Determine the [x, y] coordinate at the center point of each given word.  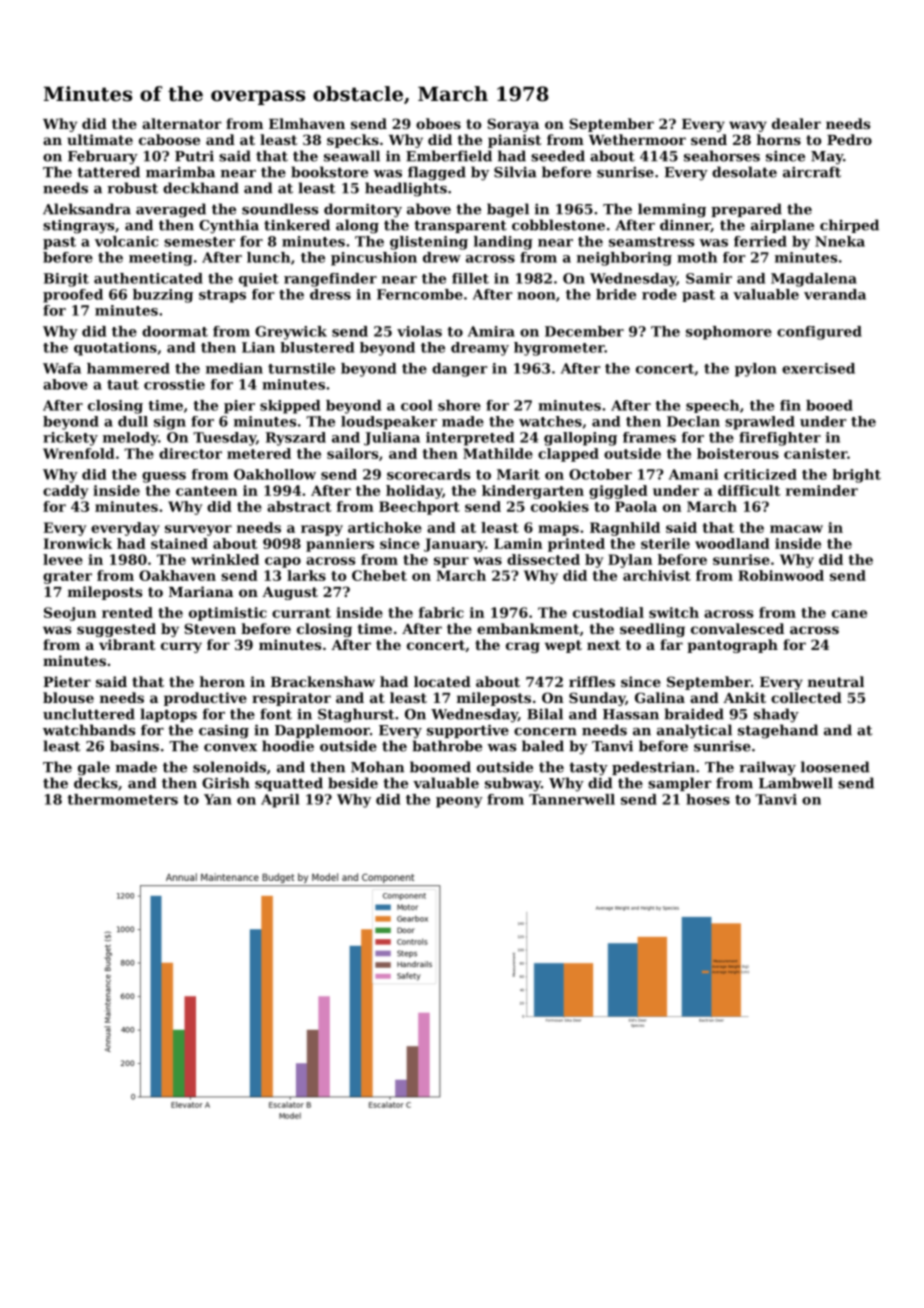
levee [63, 559]
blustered [317, 347]
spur [451, 562]
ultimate [100, 139]
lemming [672, 210]
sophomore [729, 333]
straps [222, 296]
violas [419, 331]
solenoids [229, 767]
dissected [543, 559]
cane [849, 614]
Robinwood [781, 575]
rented [127, 612]
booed [829, 405]
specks [353, 141]
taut [123, 385]
